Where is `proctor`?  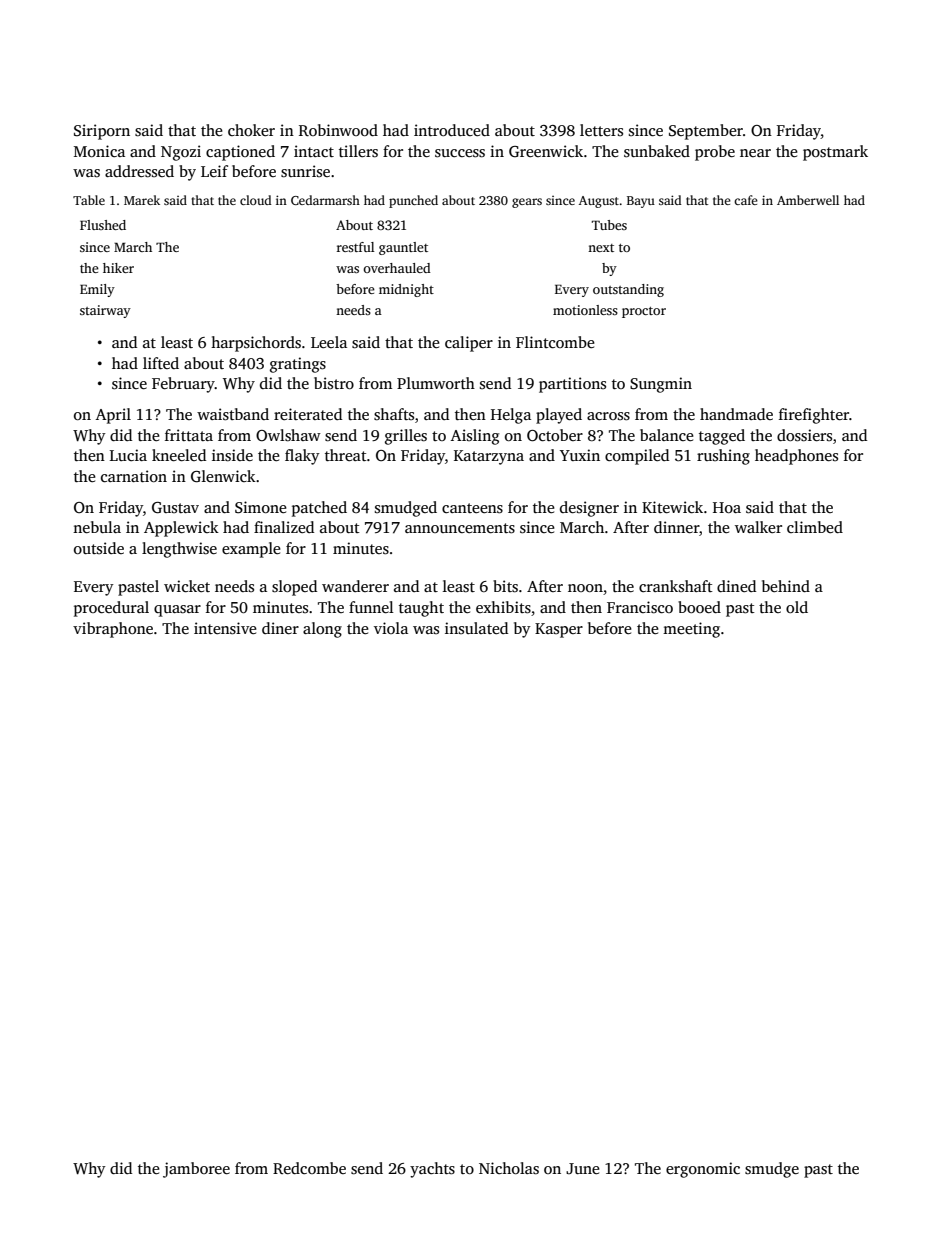
proctor is located at coordinates (644, 312).
